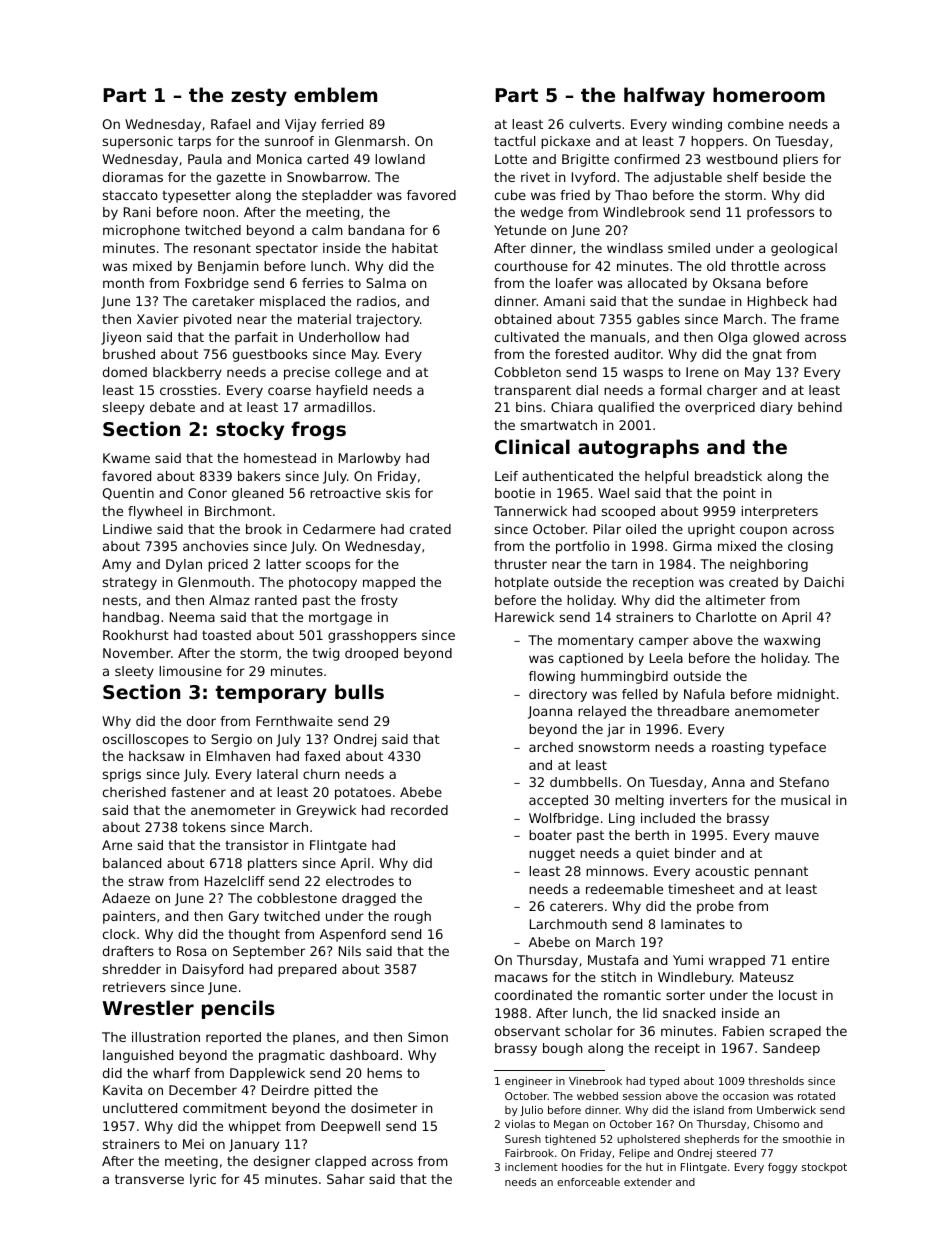  What do you see at coordinates (134, 987) in the page?
I see `retrievers` at bounding box center [134, 987].
